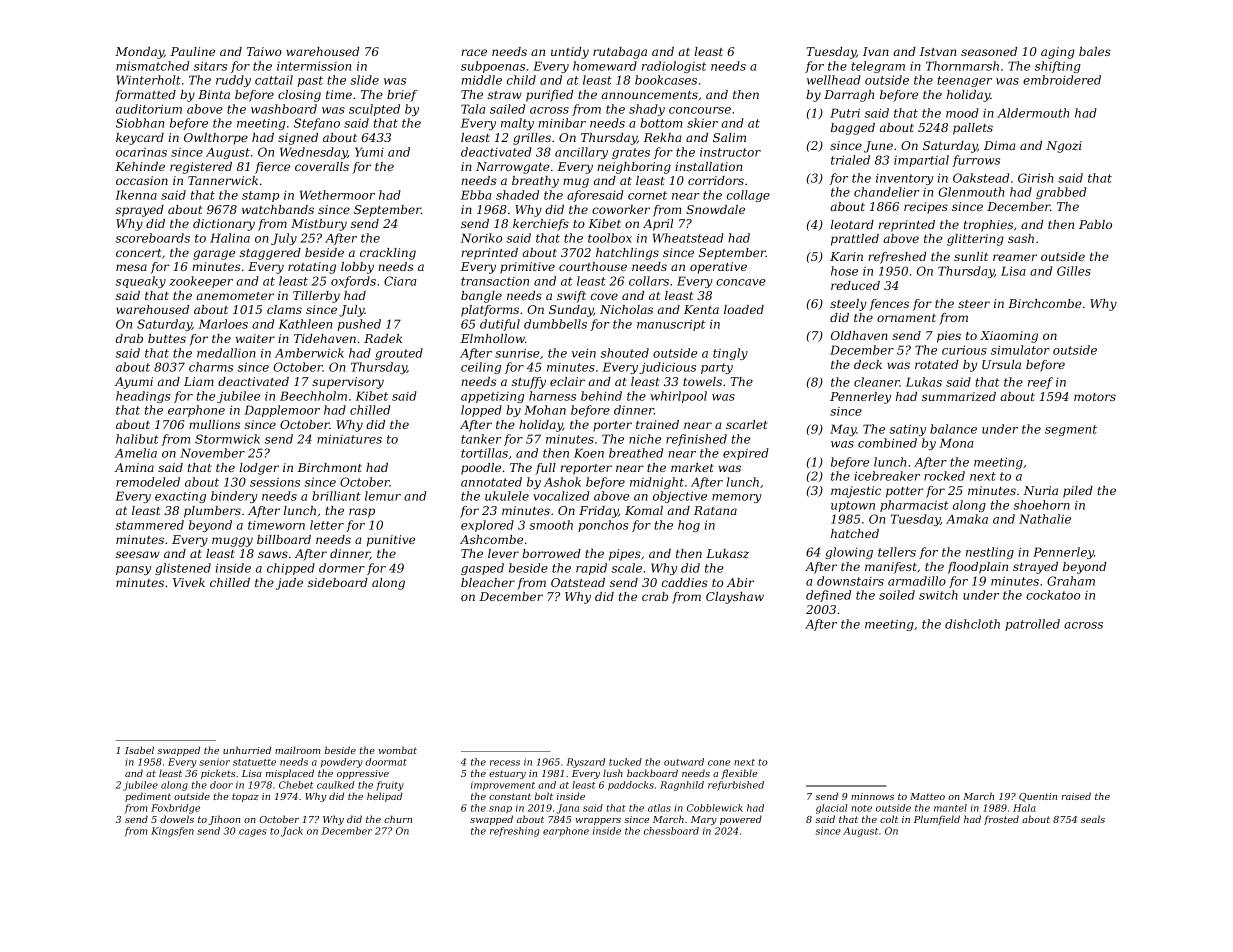  Describe the element at coordinates (671, 831) in the screenshot. I see `chessboard` at that location.
